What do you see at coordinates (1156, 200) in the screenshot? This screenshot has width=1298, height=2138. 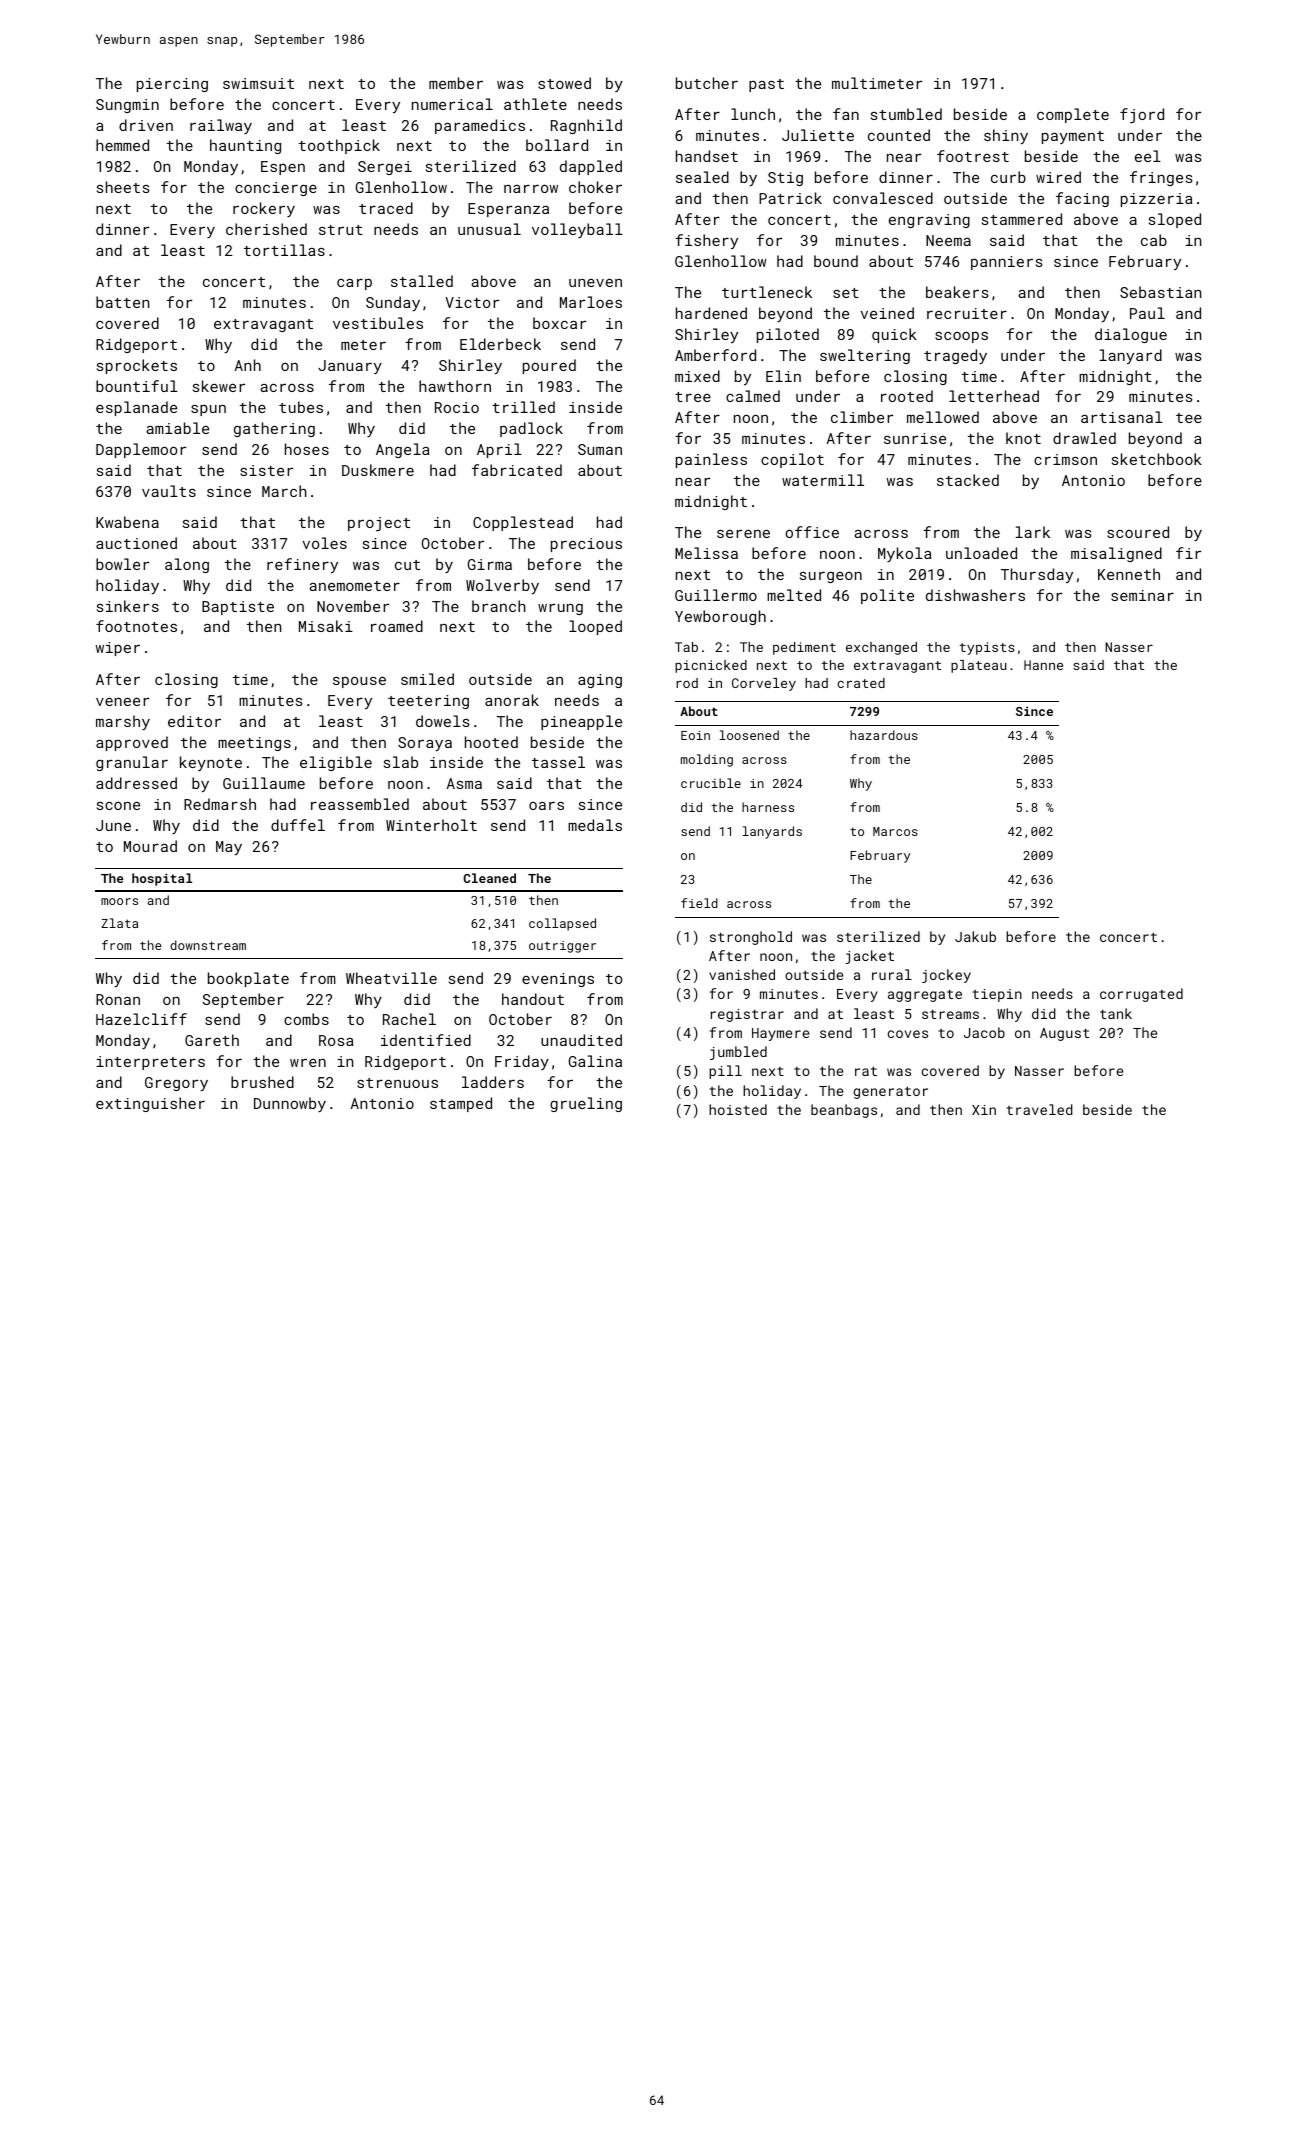 I see `pizzeria` at bounding box center [1156, 200].
